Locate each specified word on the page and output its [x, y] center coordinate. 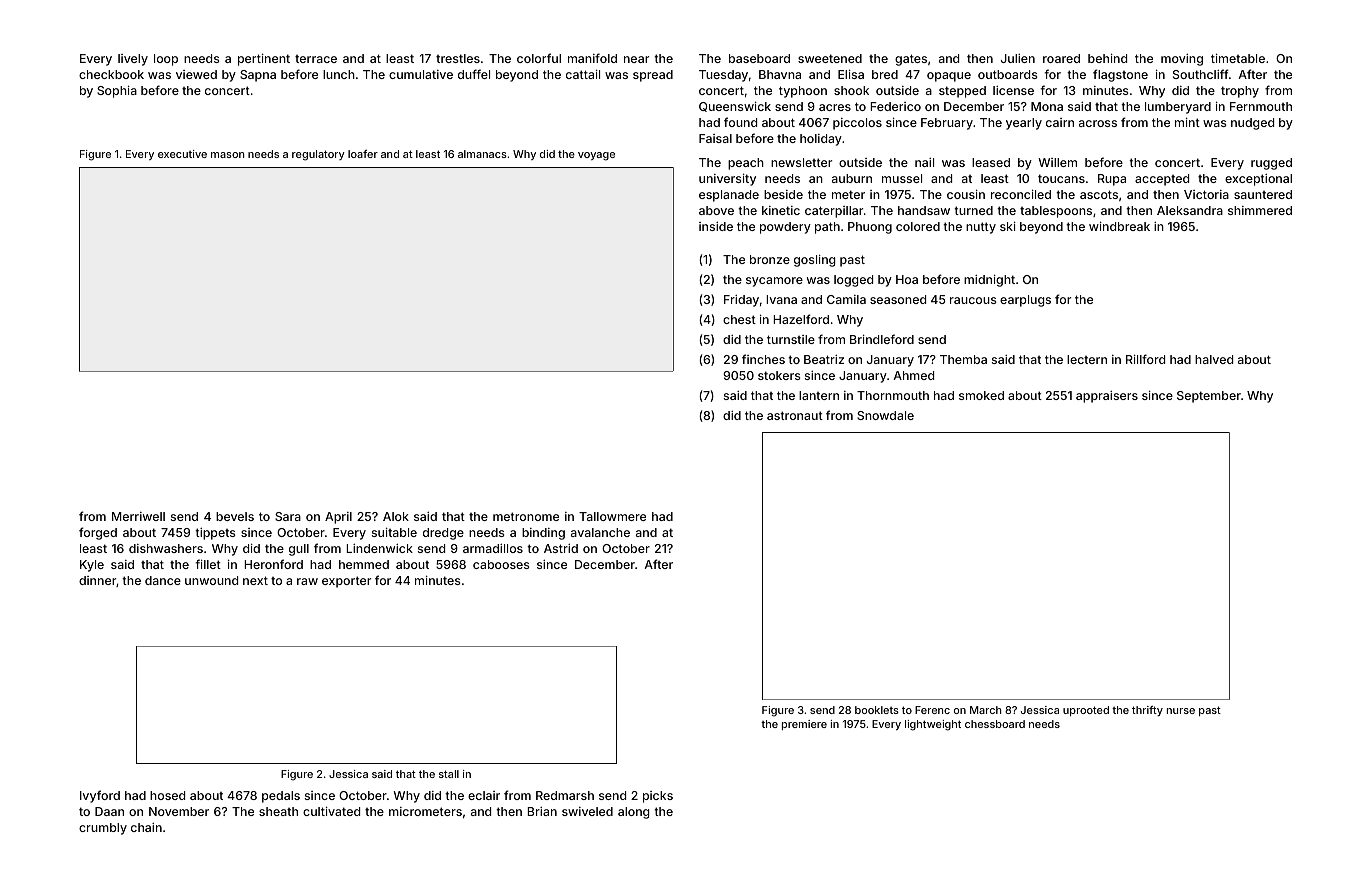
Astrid [561, 548]
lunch [339, 74]
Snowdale [885, 415]
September [1209, 397]
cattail [583, 74]
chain [146, 827]
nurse [1181, 711]
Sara [288, 516]
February [947, 124]
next [255, 580]
